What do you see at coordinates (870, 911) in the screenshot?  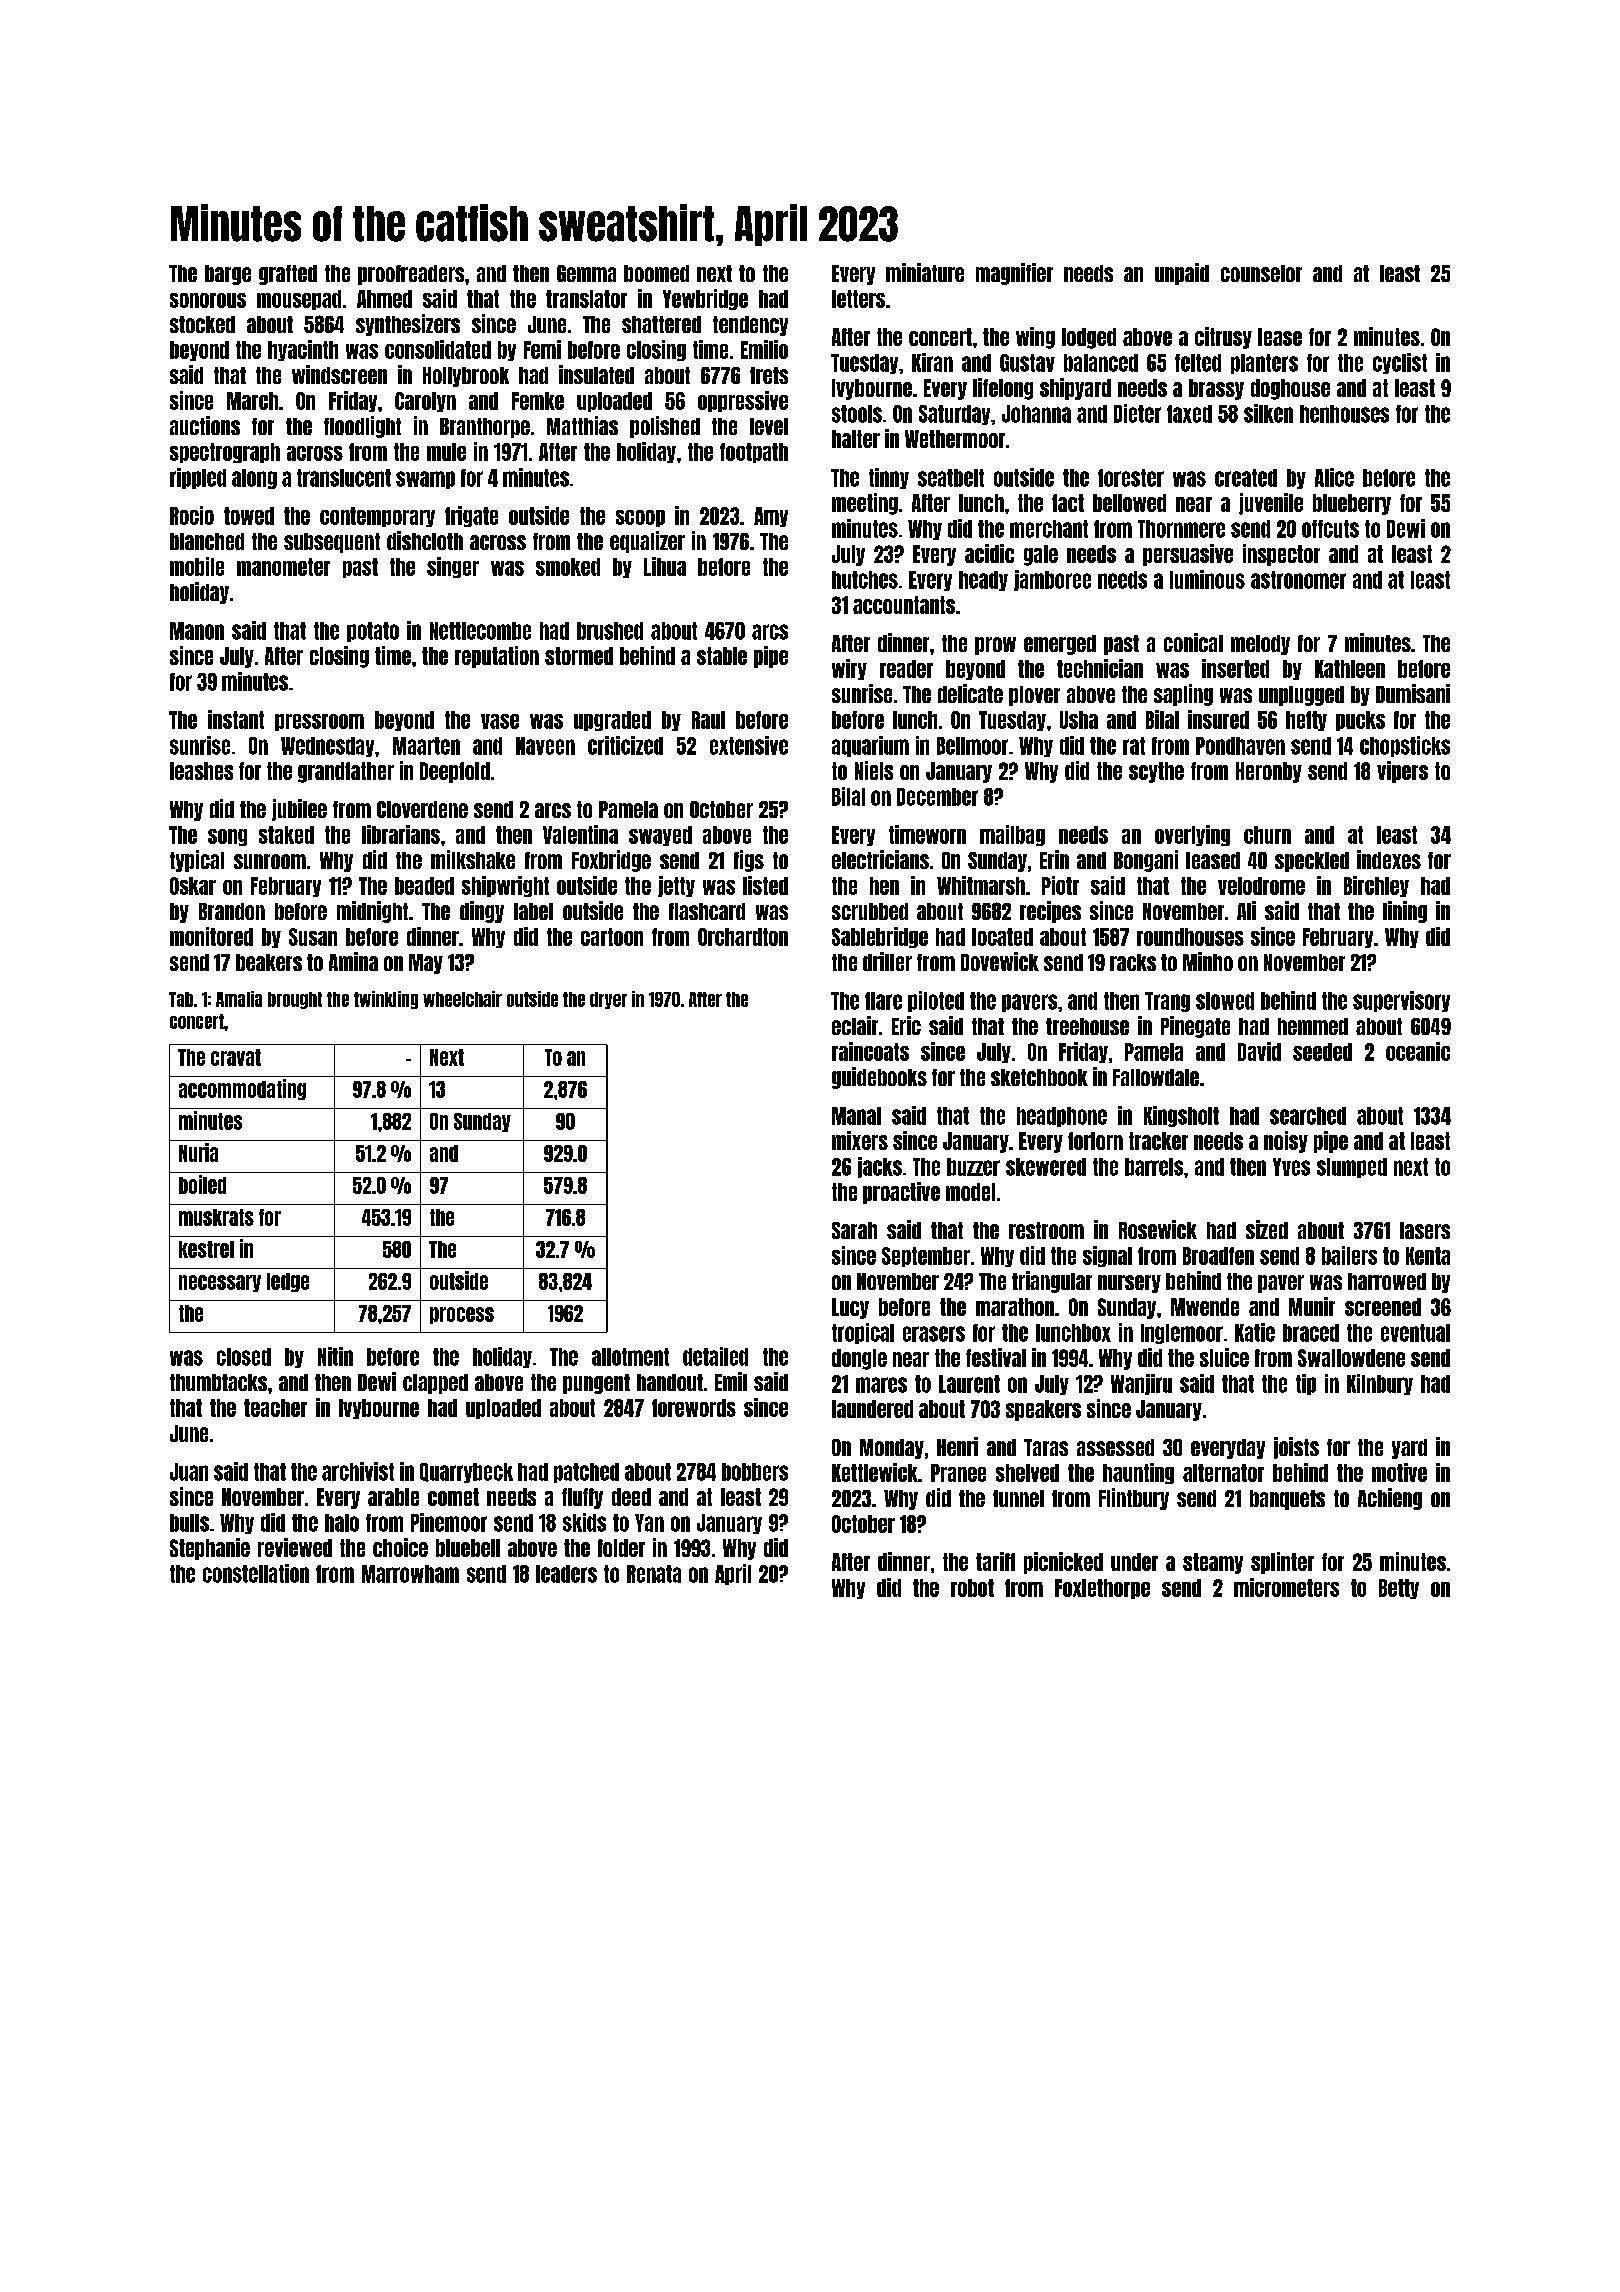 I see `scrubbed` at bounding box center [870, 911].
